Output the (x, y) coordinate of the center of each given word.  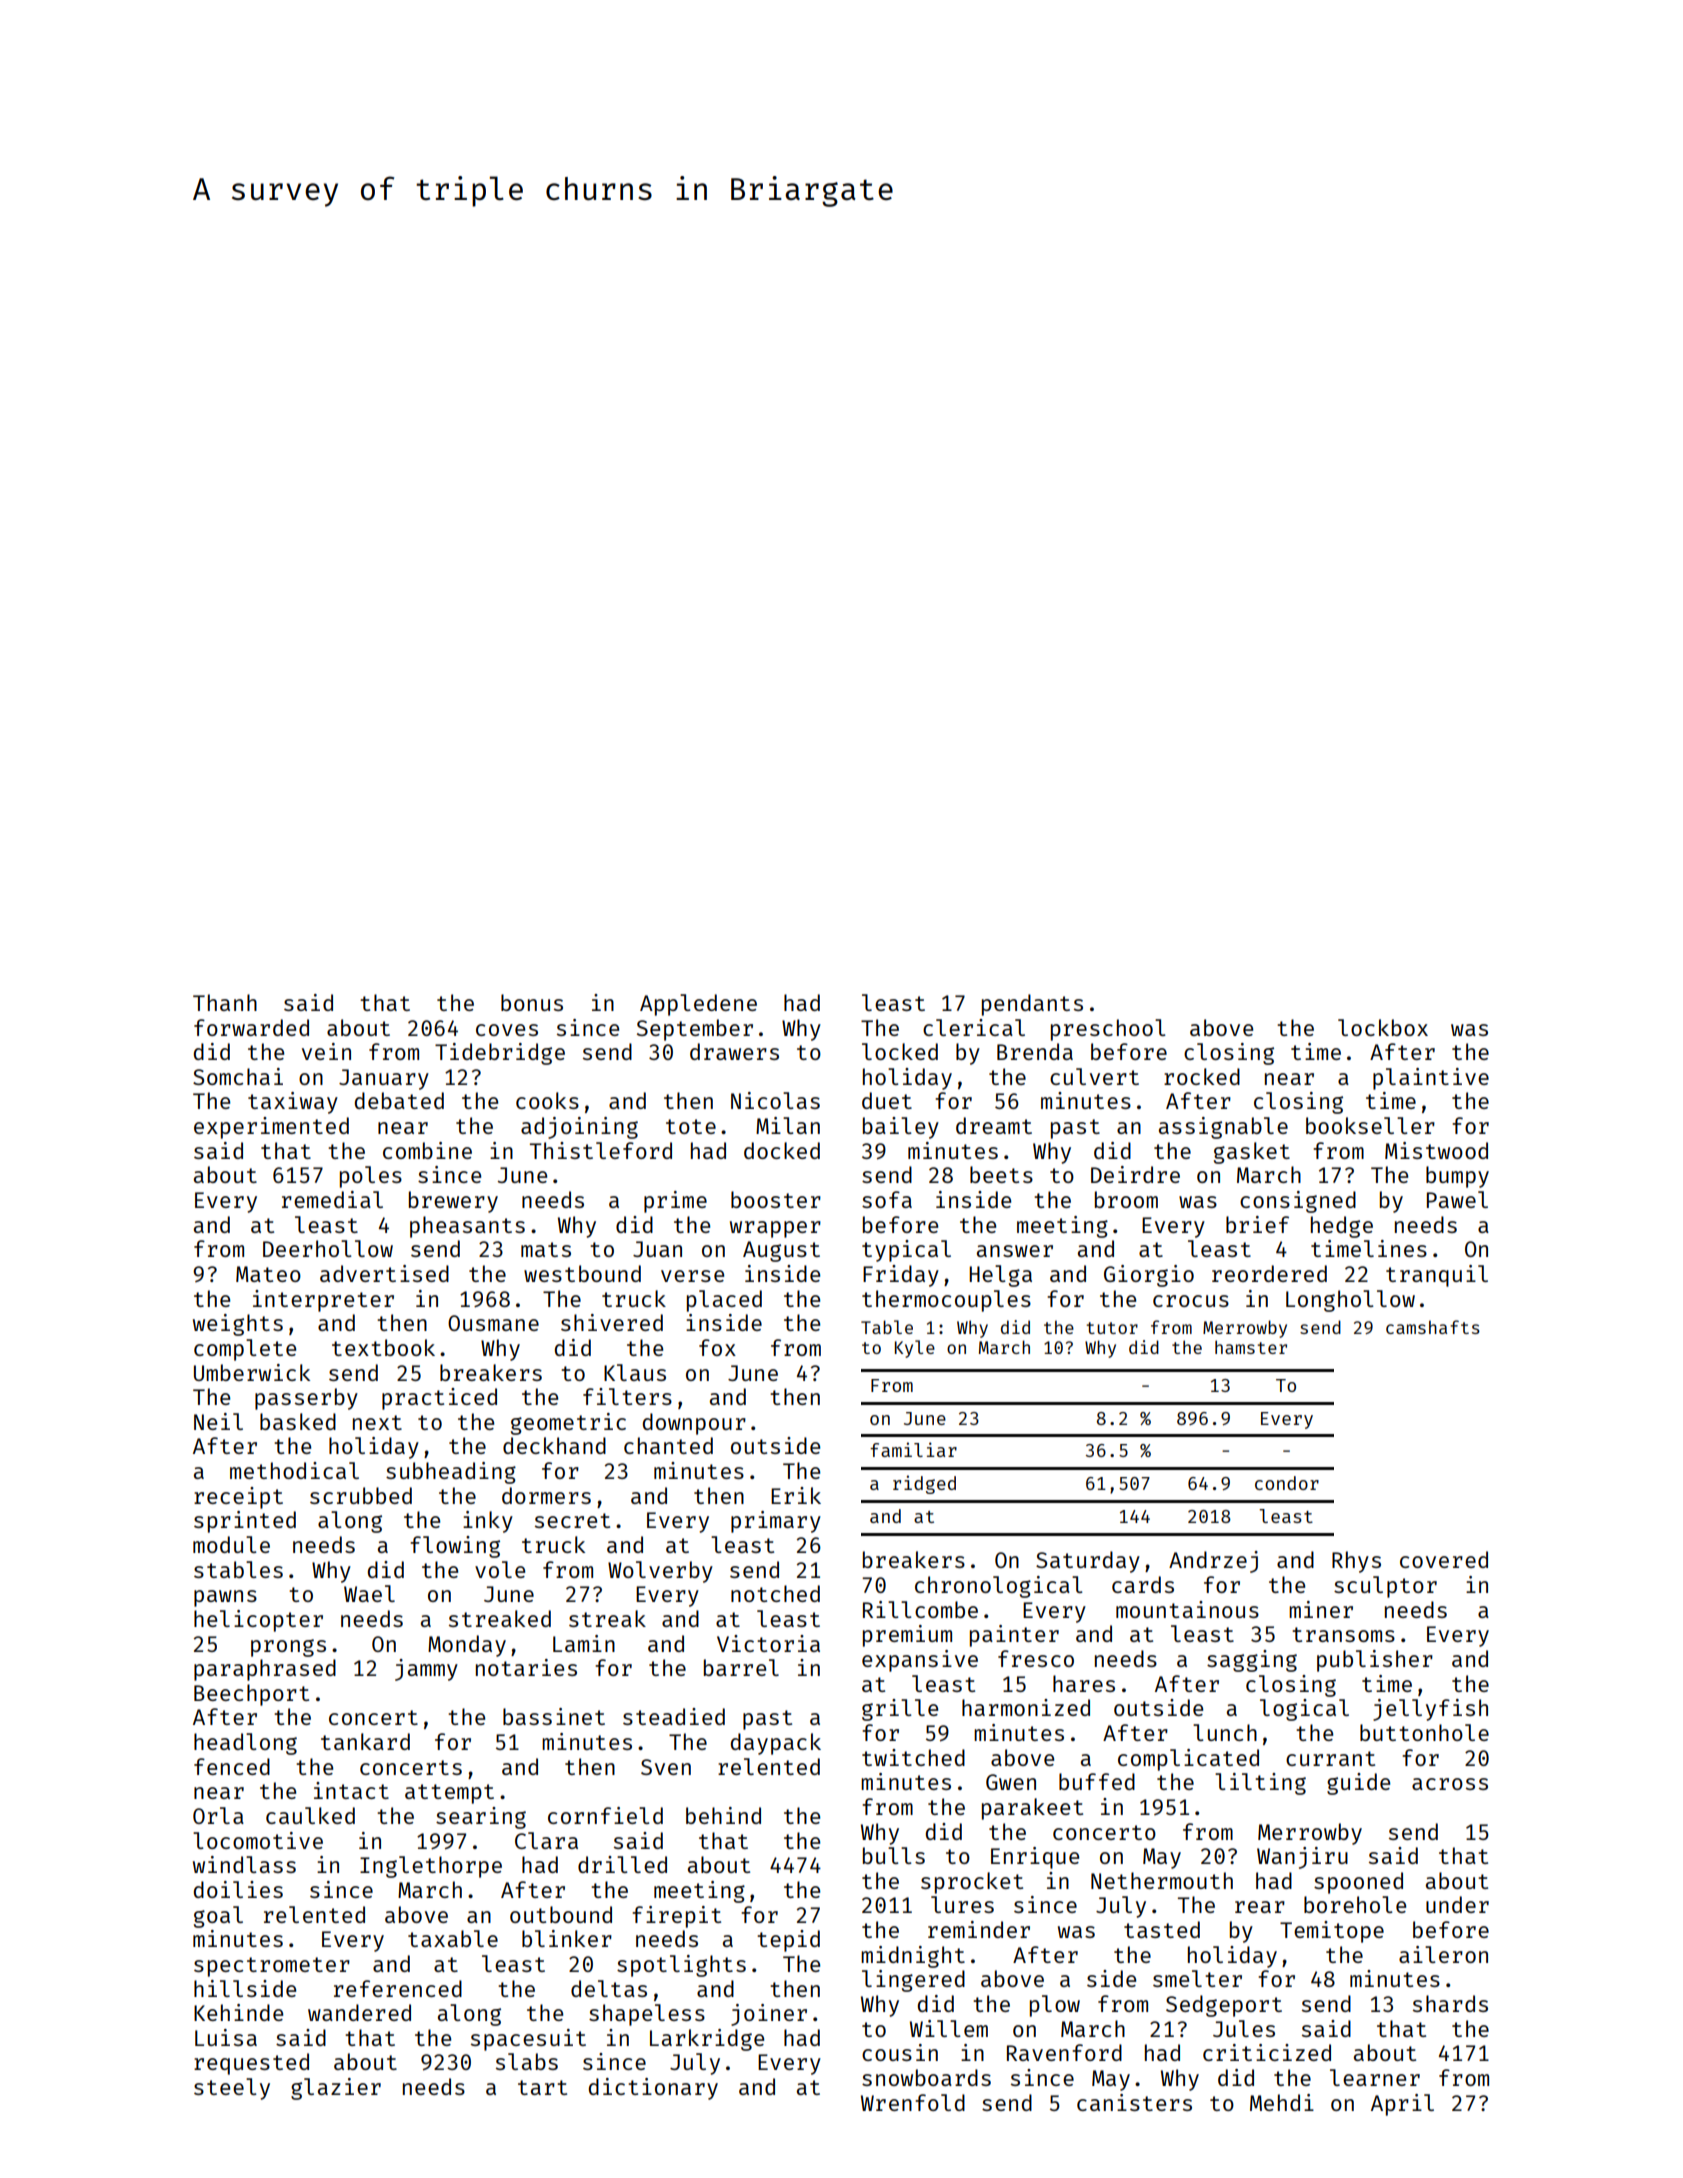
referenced (398, 1988)
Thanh (225, 1002)
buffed (1097, 1781)
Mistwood (1436, 1150)
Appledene (698, 1005)
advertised (384, 1273)
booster (776, 1199)
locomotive (258, 1840)
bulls (894, 1855)
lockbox (1383, 1027)
